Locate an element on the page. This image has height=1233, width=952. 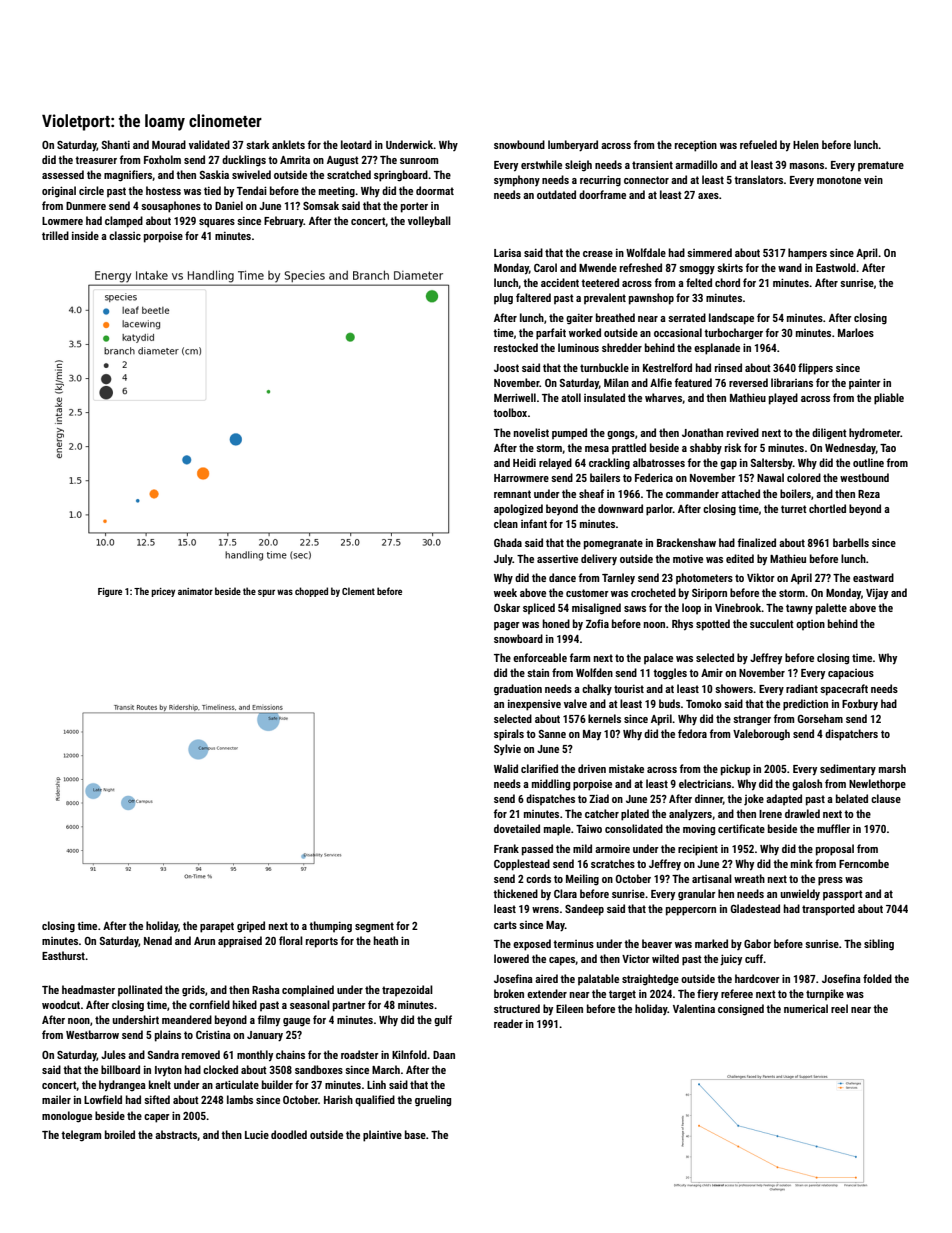
abstracts is located at coordinates (176, 1134).
